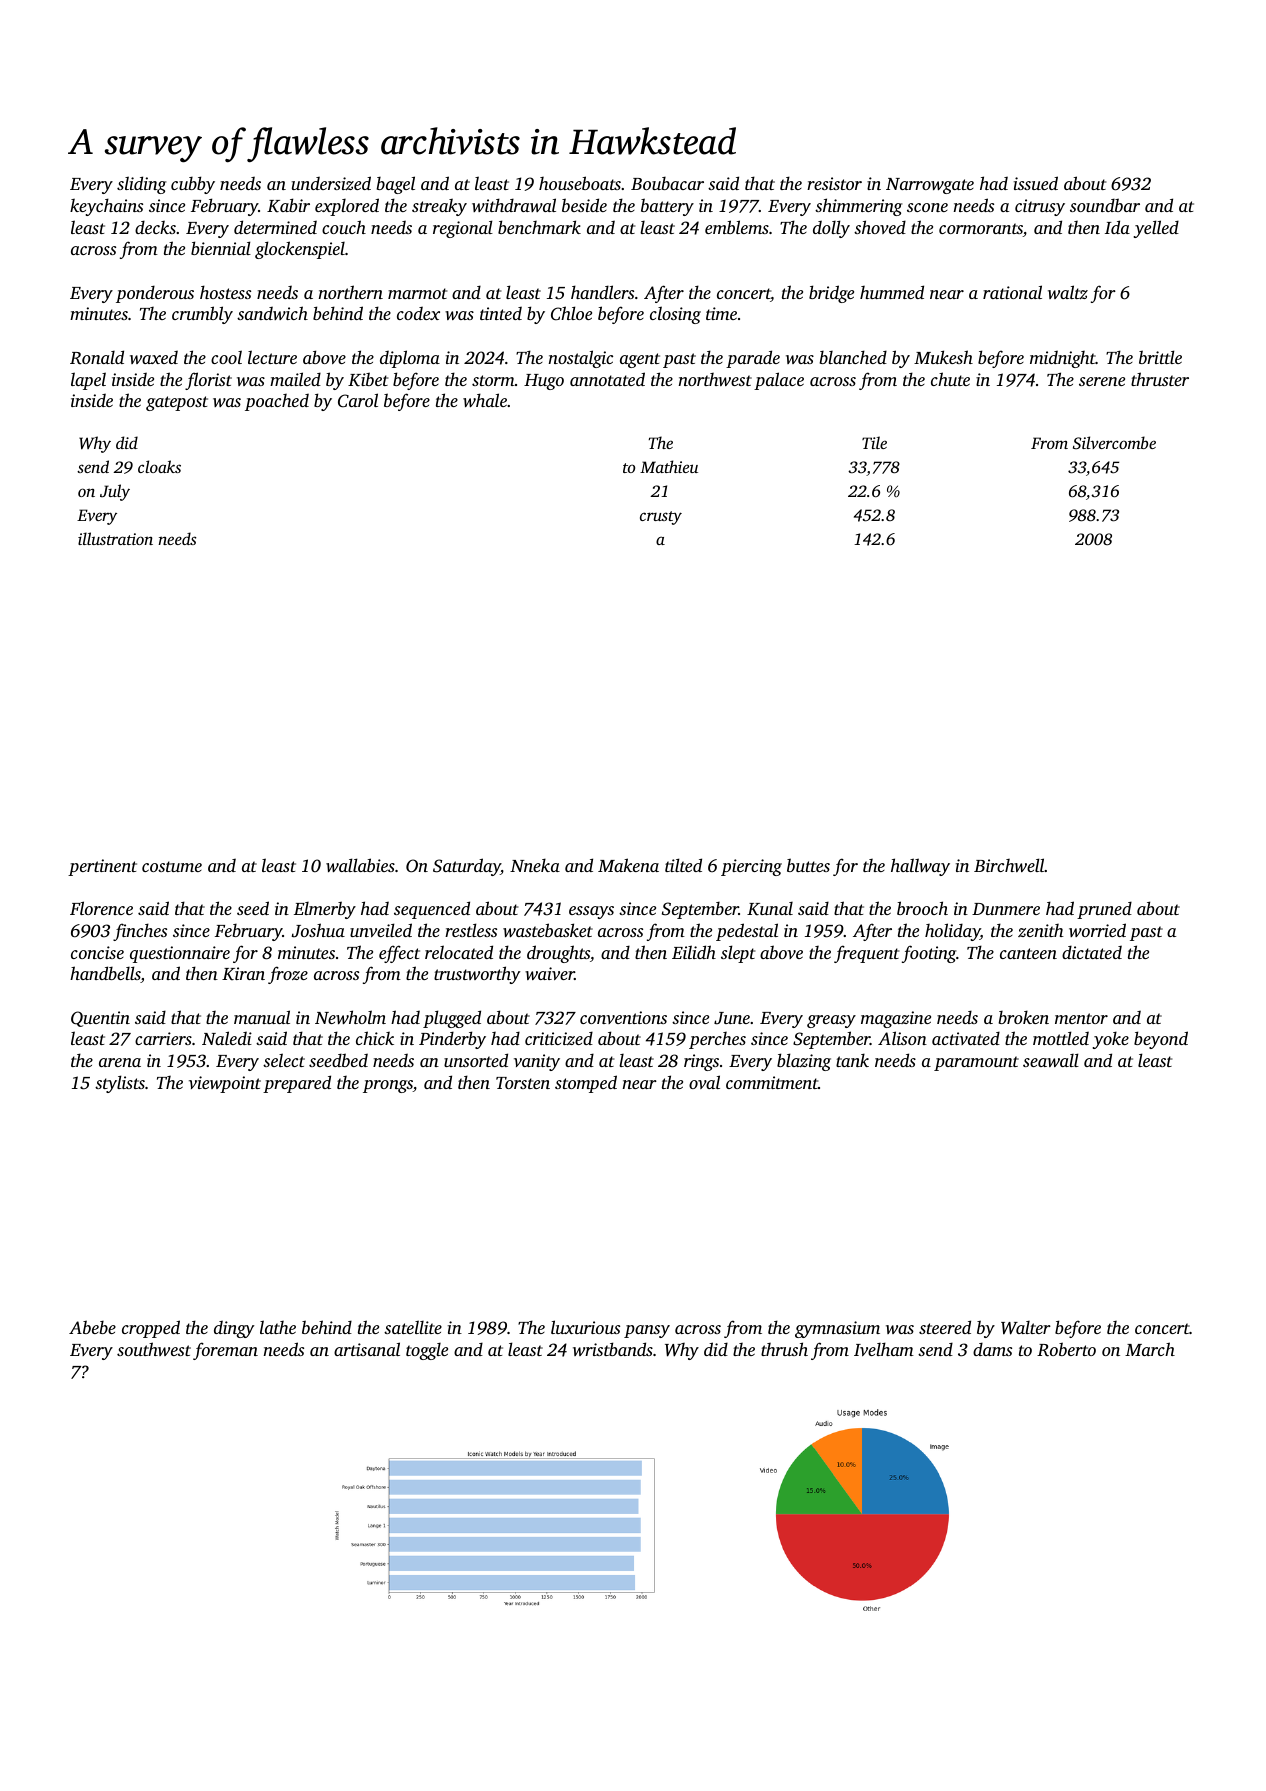 Image resolution: width=1266 pixels, height=1791 pixels. What do you see at coordinates (154, 1349) in the document?
I see `southwest` at bounding box center [154, 1349].
